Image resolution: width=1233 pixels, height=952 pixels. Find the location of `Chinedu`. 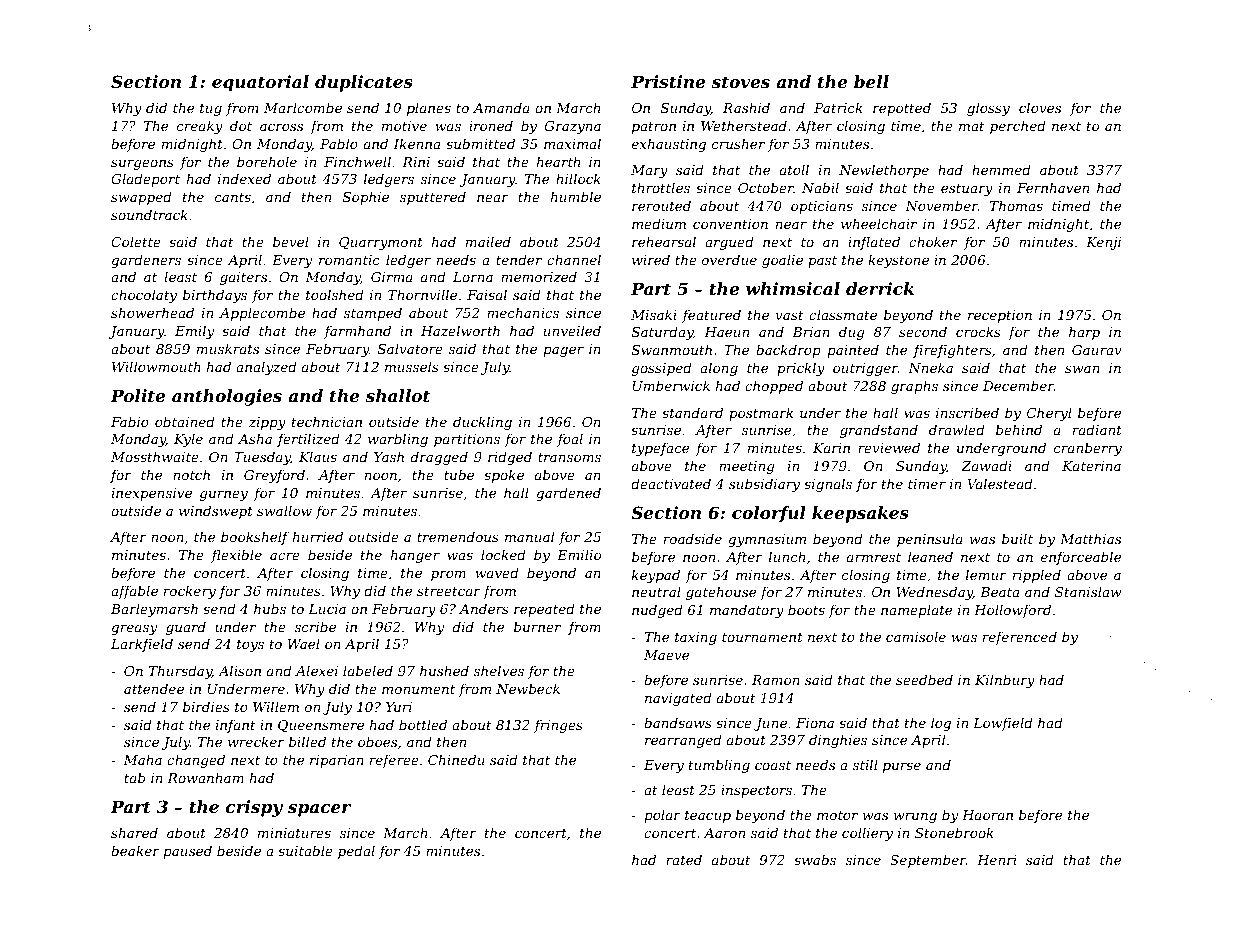

Chinedu is located at coordinates (456, 759).
